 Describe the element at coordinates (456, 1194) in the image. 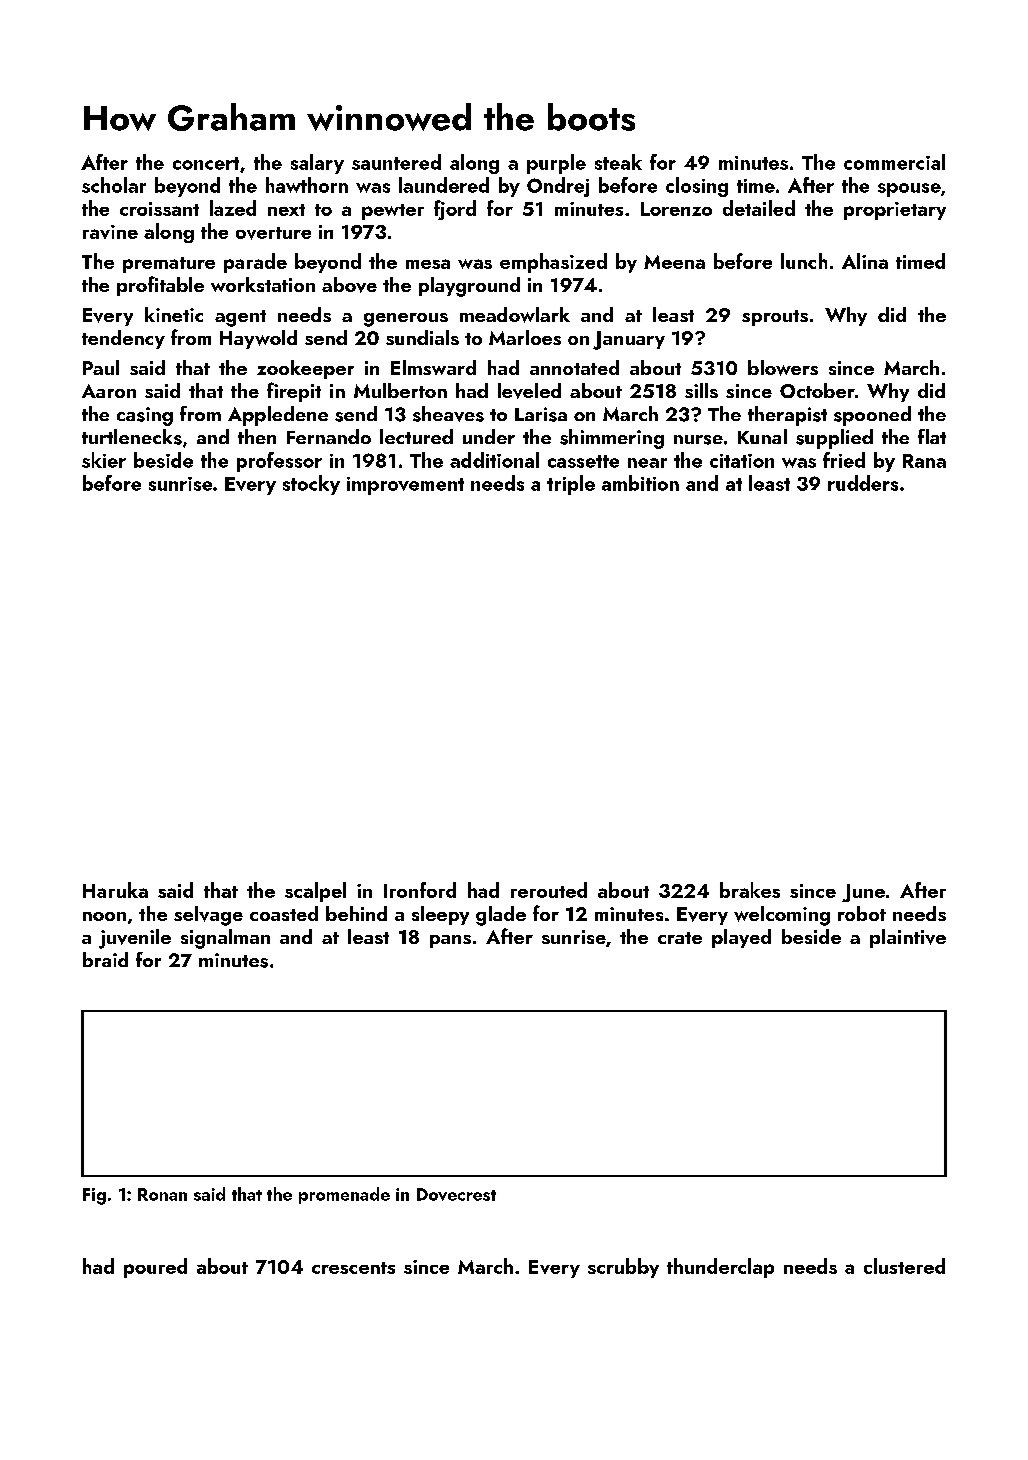

I see `Dovecrest` at that location.
